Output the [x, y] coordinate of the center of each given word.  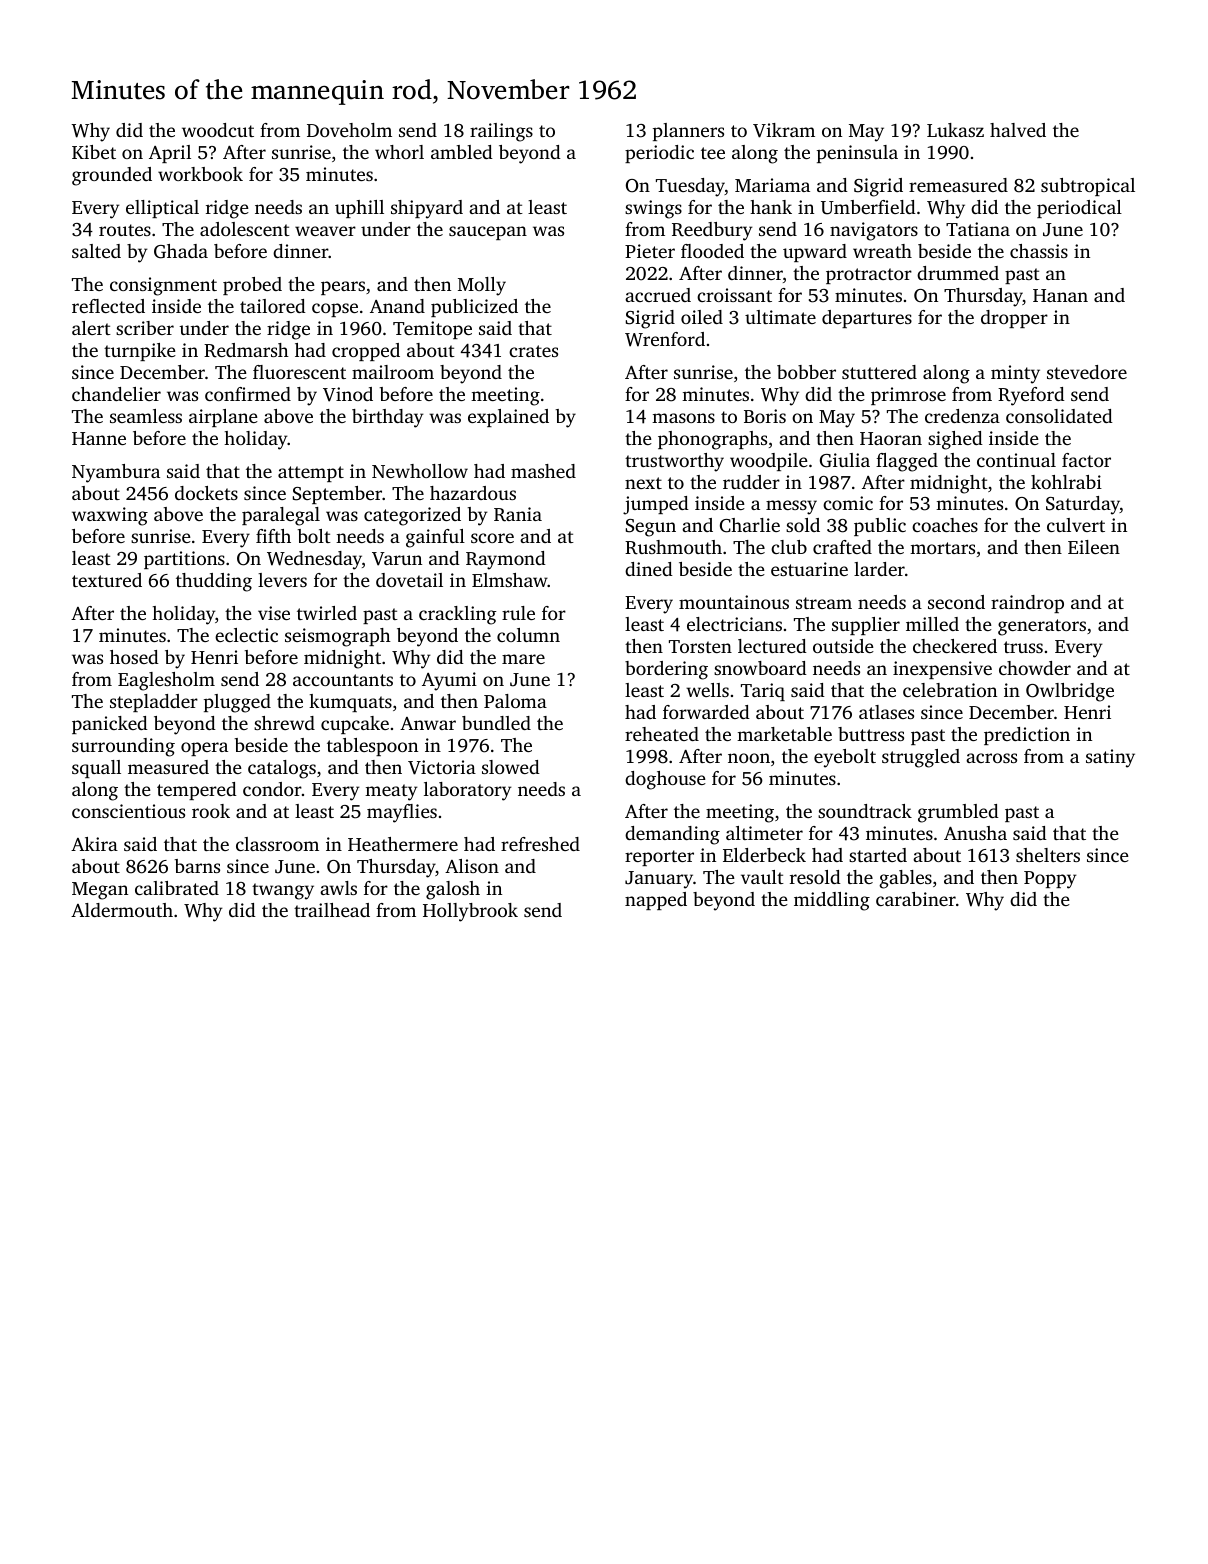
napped [656, 901]
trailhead [332, 910]
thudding [214, 582]
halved [1018, 130]
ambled [462, 152]
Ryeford [1031, 396]
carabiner [916, 899]
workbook [200, 174]
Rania [518, 514]
